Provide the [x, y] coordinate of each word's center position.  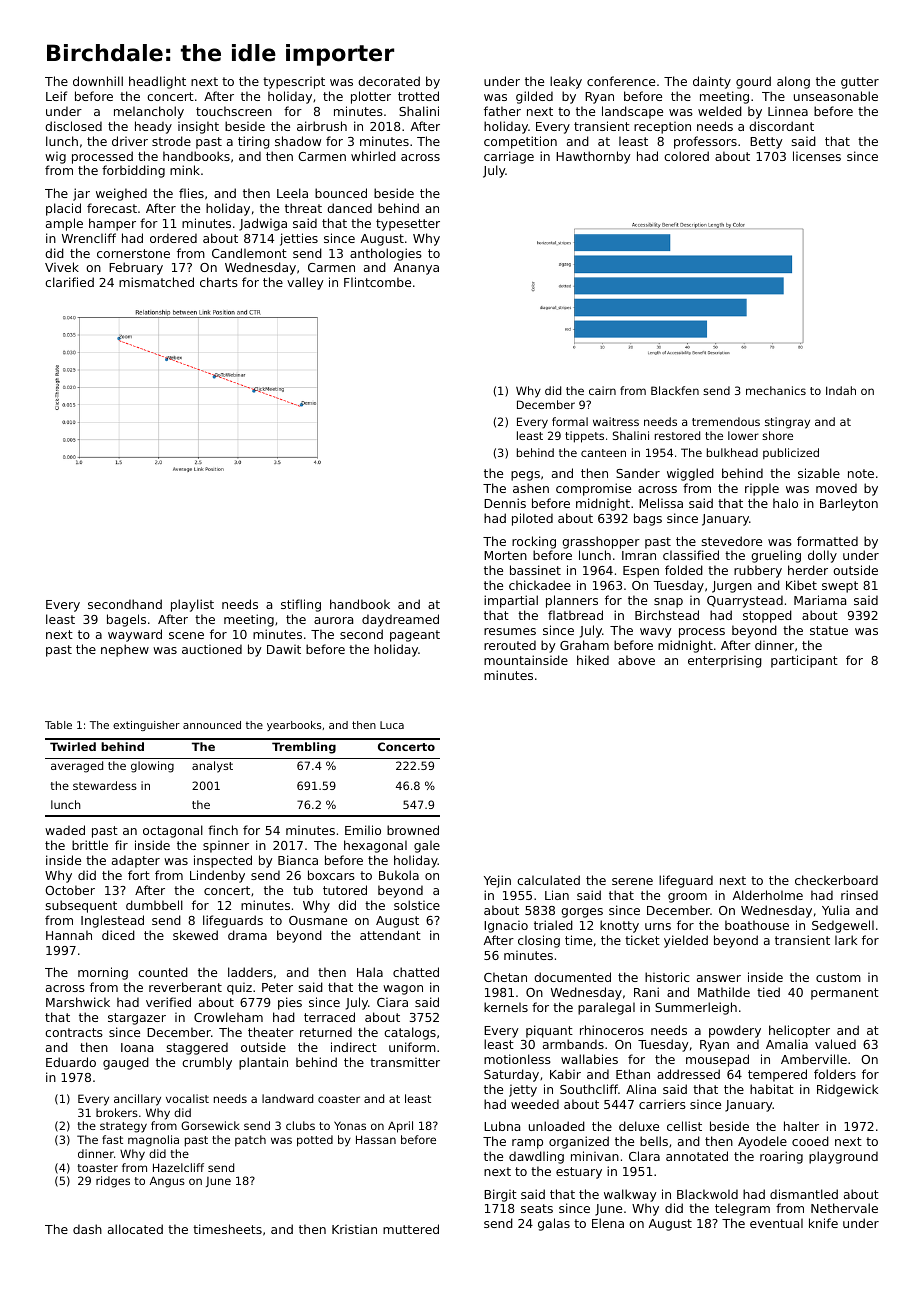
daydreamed [400, 620]
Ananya [416, 269]
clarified [69, 282]
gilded [534, 97]
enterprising [725, 661]
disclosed [73, 126]
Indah [841, 390]
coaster [339, 1099]
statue [829, 630]
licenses [817, 156]
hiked [593, 660]
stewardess [105, 785]
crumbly [207, 1063]
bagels [126, 620]
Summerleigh [696, 1008]
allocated [135, 1229]
